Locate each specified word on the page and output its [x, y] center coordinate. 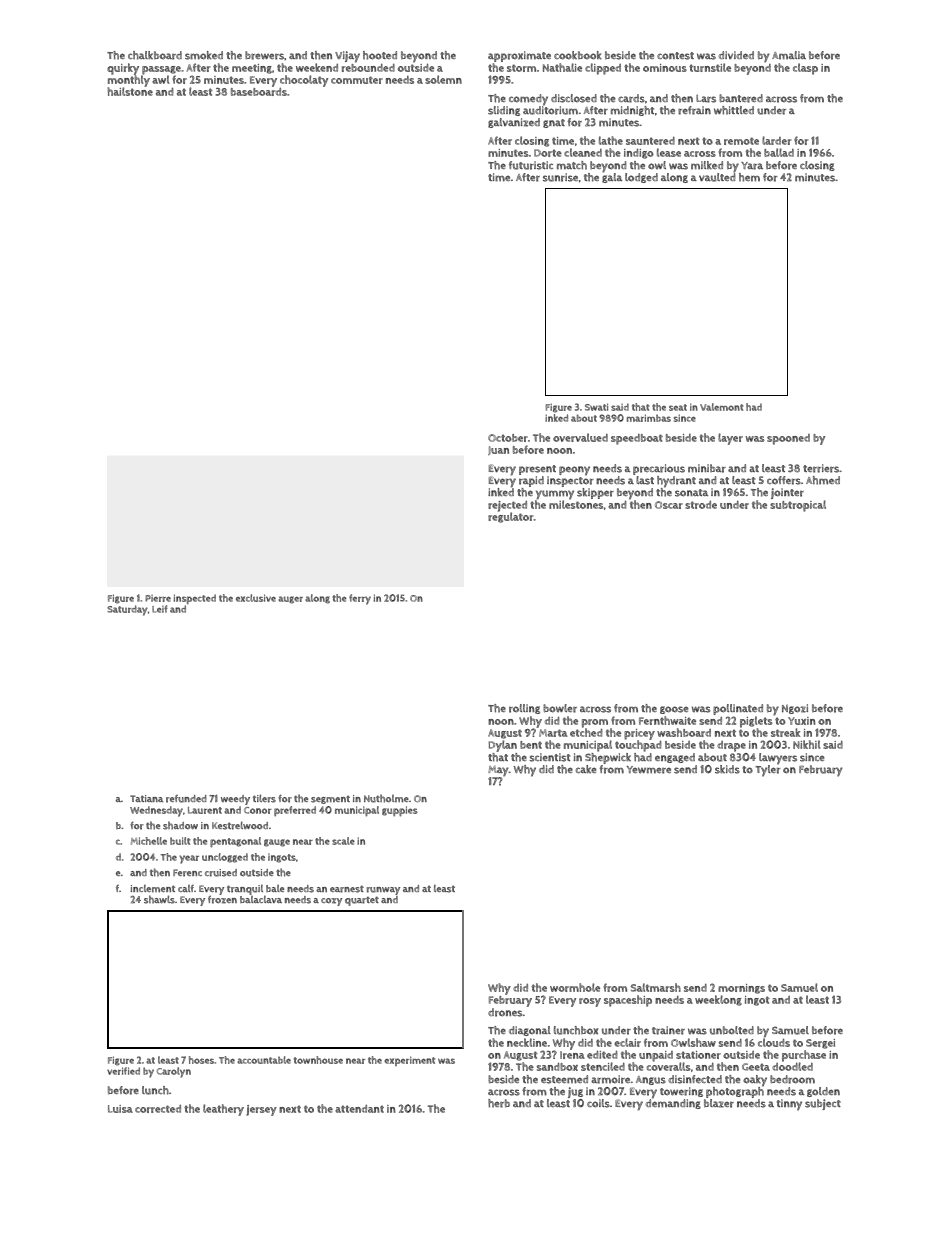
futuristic [531, 165]
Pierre [158, 598]
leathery [223, 1110]
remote [741, 141]
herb [499, 1103]
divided [736, 55]
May [498, 771]
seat [678, 407]
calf [186, 888]
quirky [123, 69]
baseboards [259, 92]
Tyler [768, 771]
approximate [519, 56]
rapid [531, 481]
